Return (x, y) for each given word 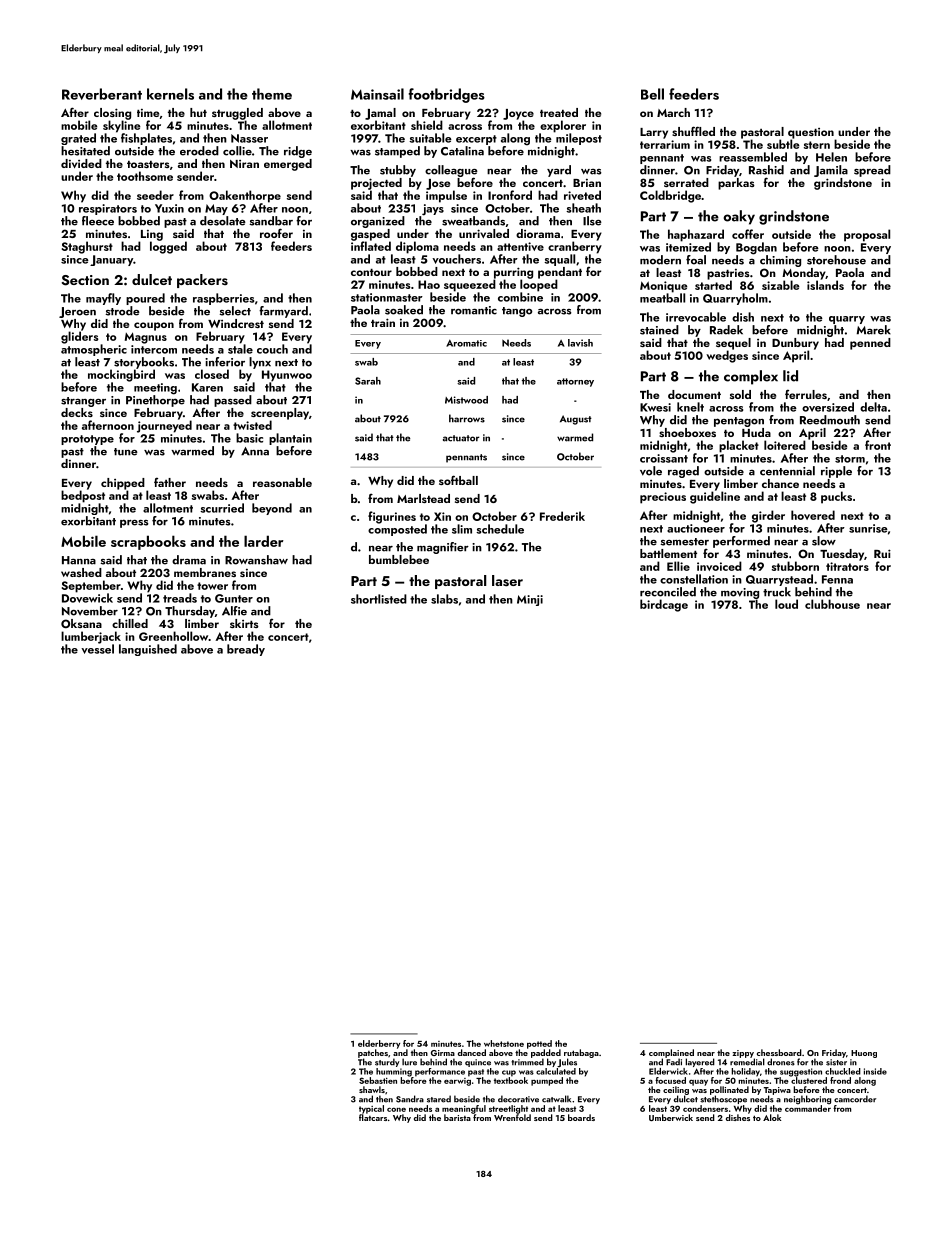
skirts (244, 623)
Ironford (510, 195)
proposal (867, 235)
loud (786, 604)
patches (373, 1053)
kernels (170, 94)
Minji (530, 600)
